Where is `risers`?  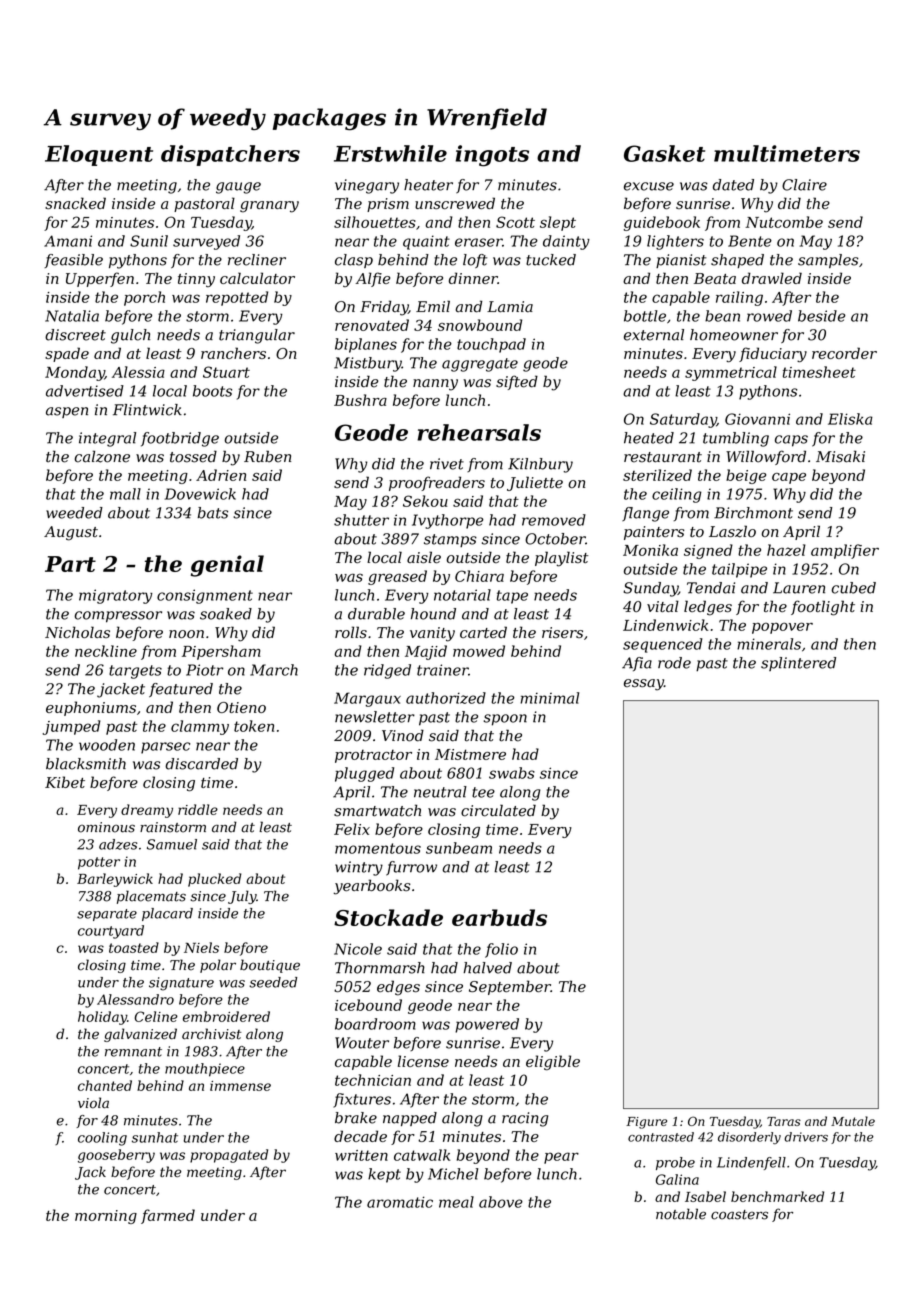 risers is located at coordinates (562, 632).
